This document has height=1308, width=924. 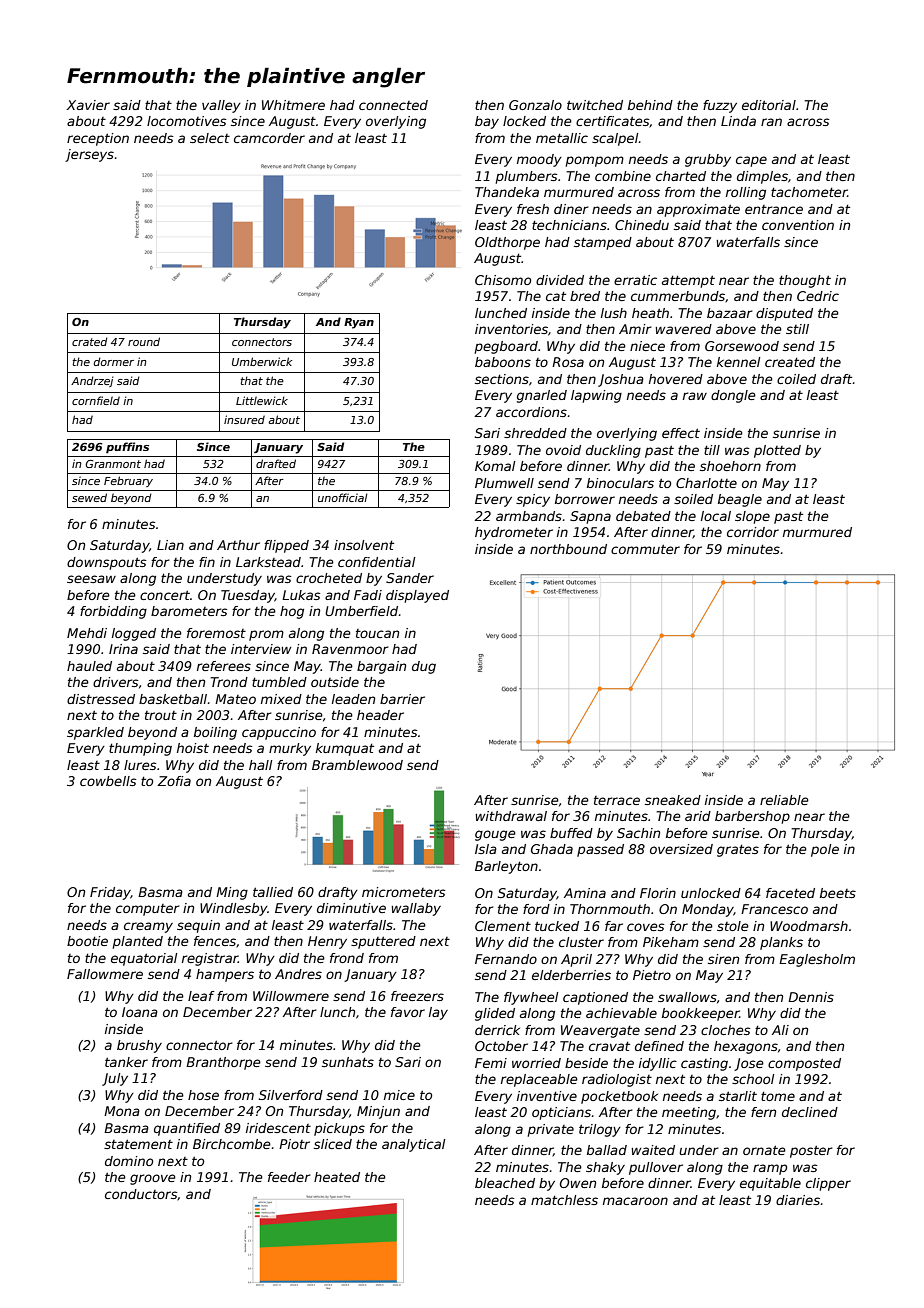 I want to click on shredded, so click(x=535, y=433).
